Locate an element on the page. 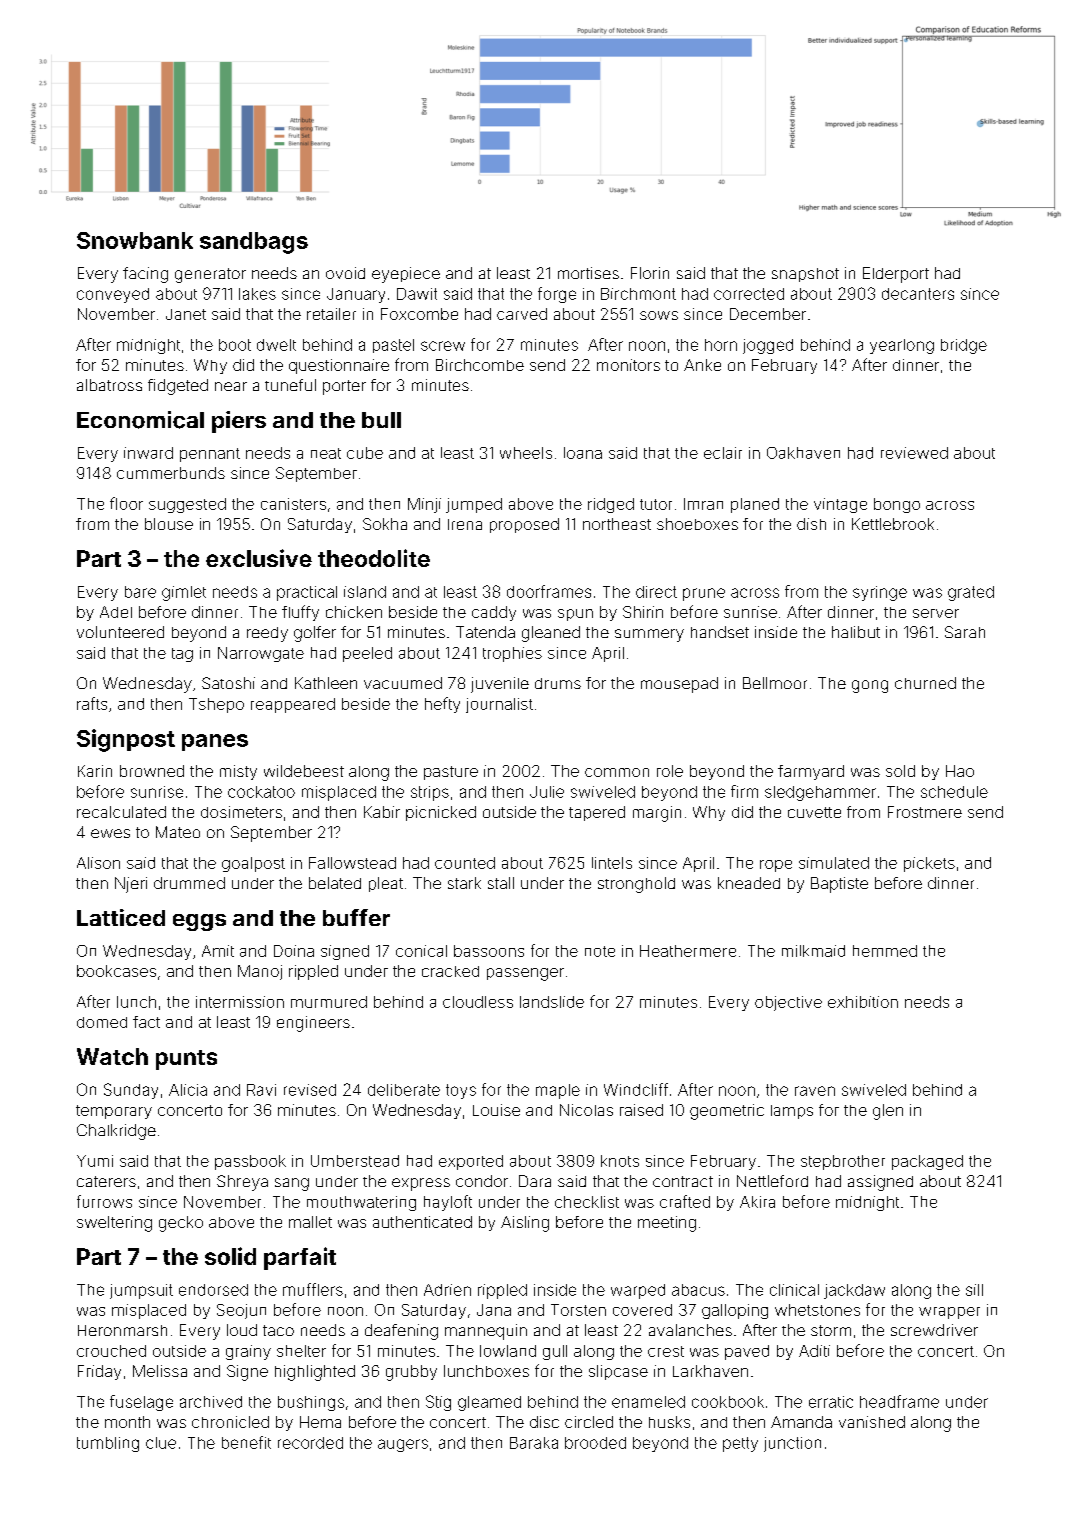  revised is located at coordinates (310, 1090).
